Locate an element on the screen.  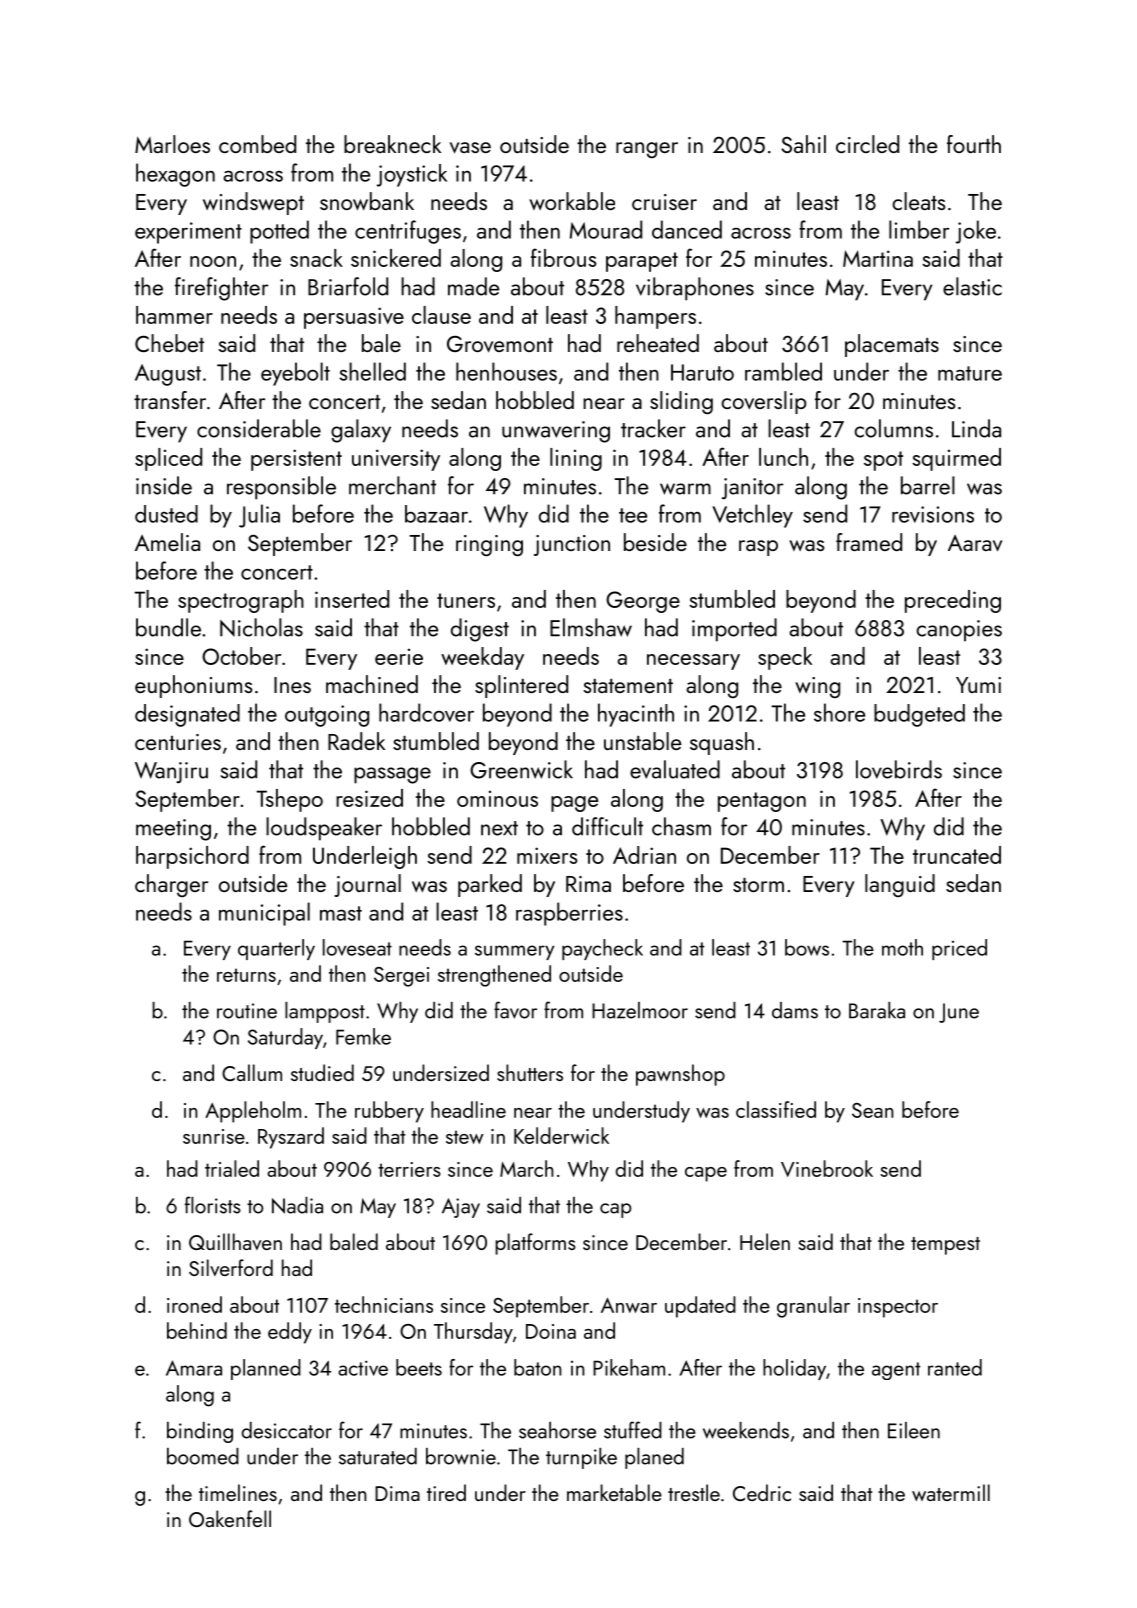
unwavering is located at coordinates (556, 432).
